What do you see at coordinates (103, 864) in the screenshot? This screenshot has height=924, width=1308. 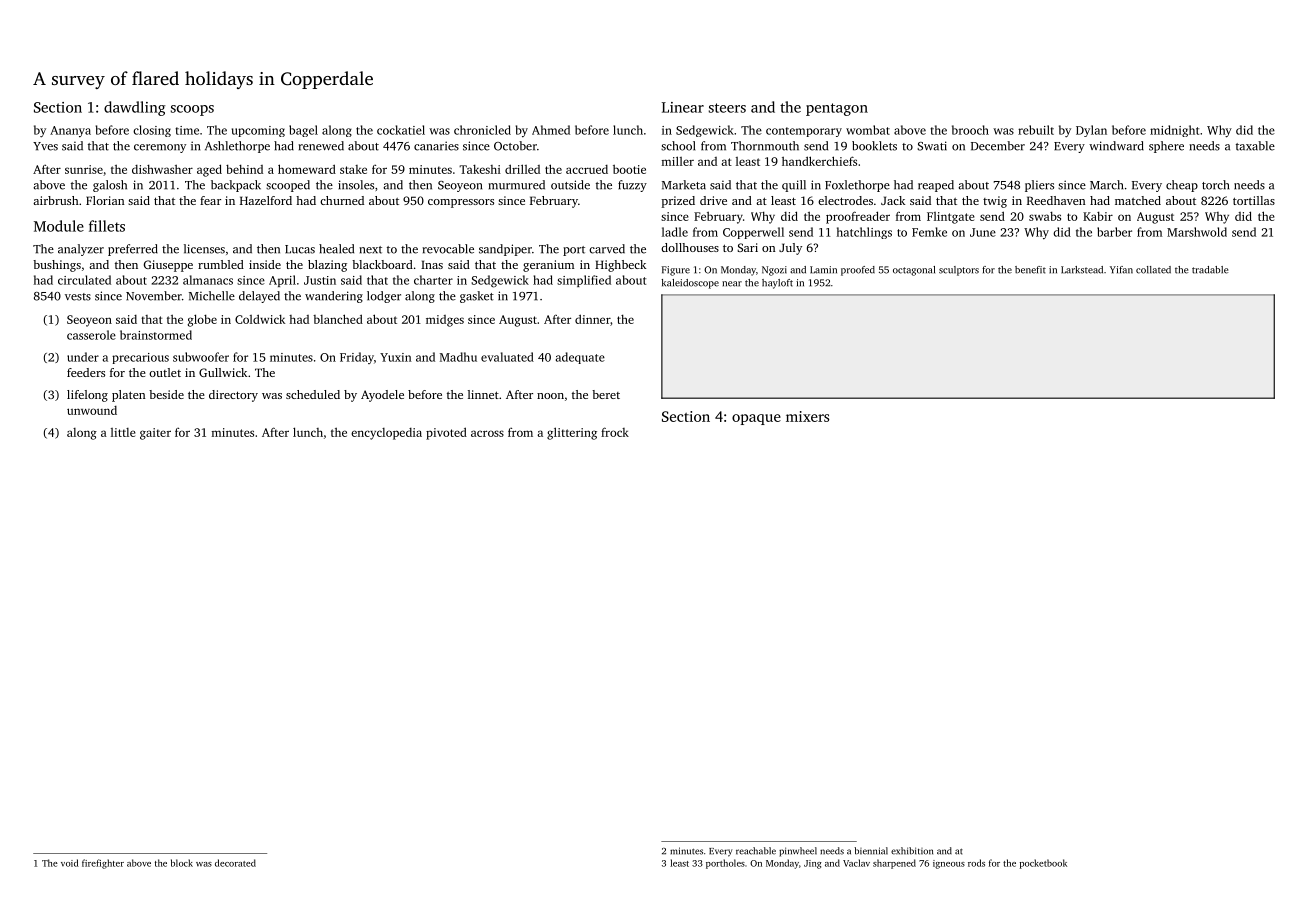 I see `firefighter` at bounding box center [103, 864].
